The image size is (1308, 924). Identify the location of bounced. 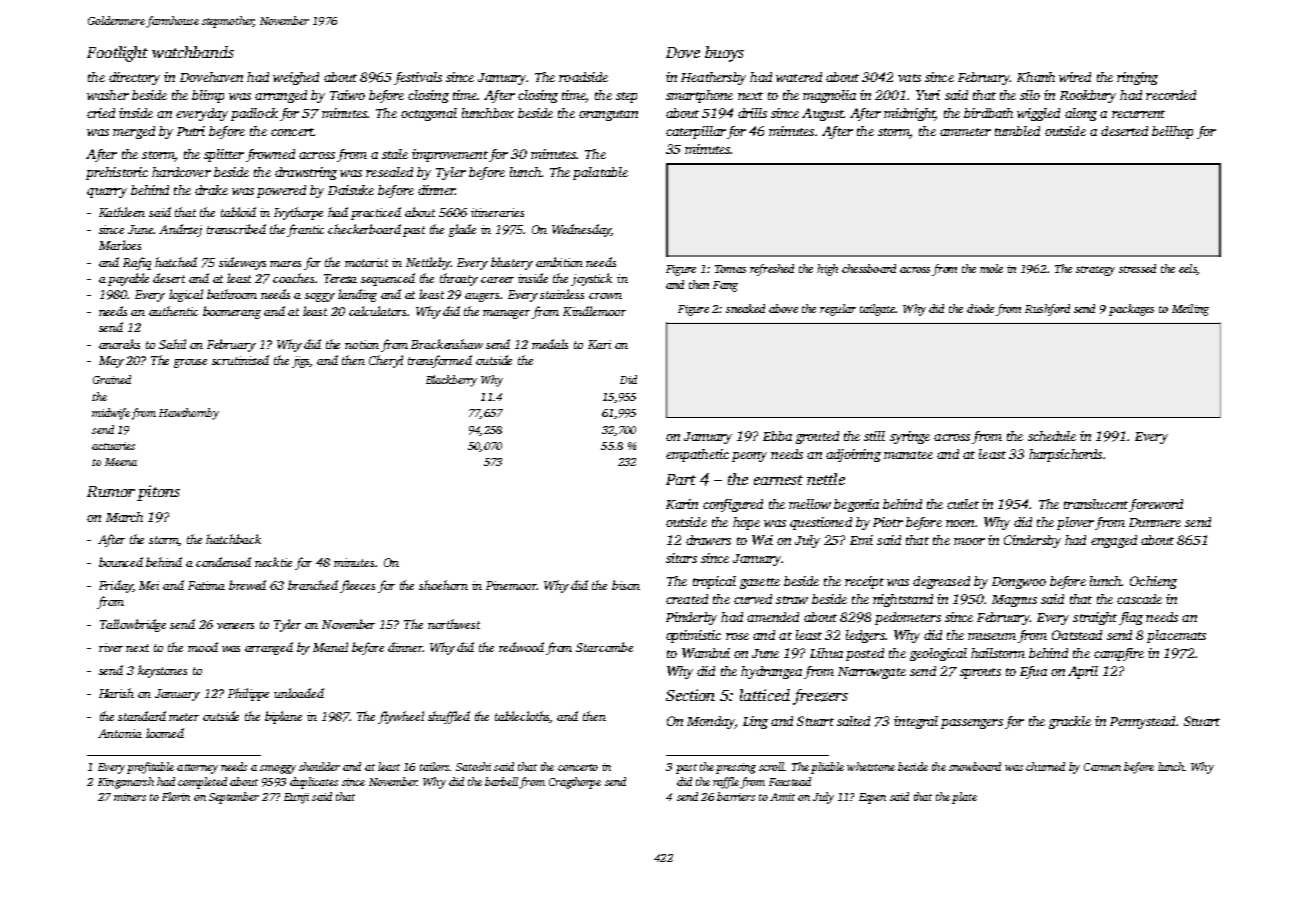
(121, 562).
